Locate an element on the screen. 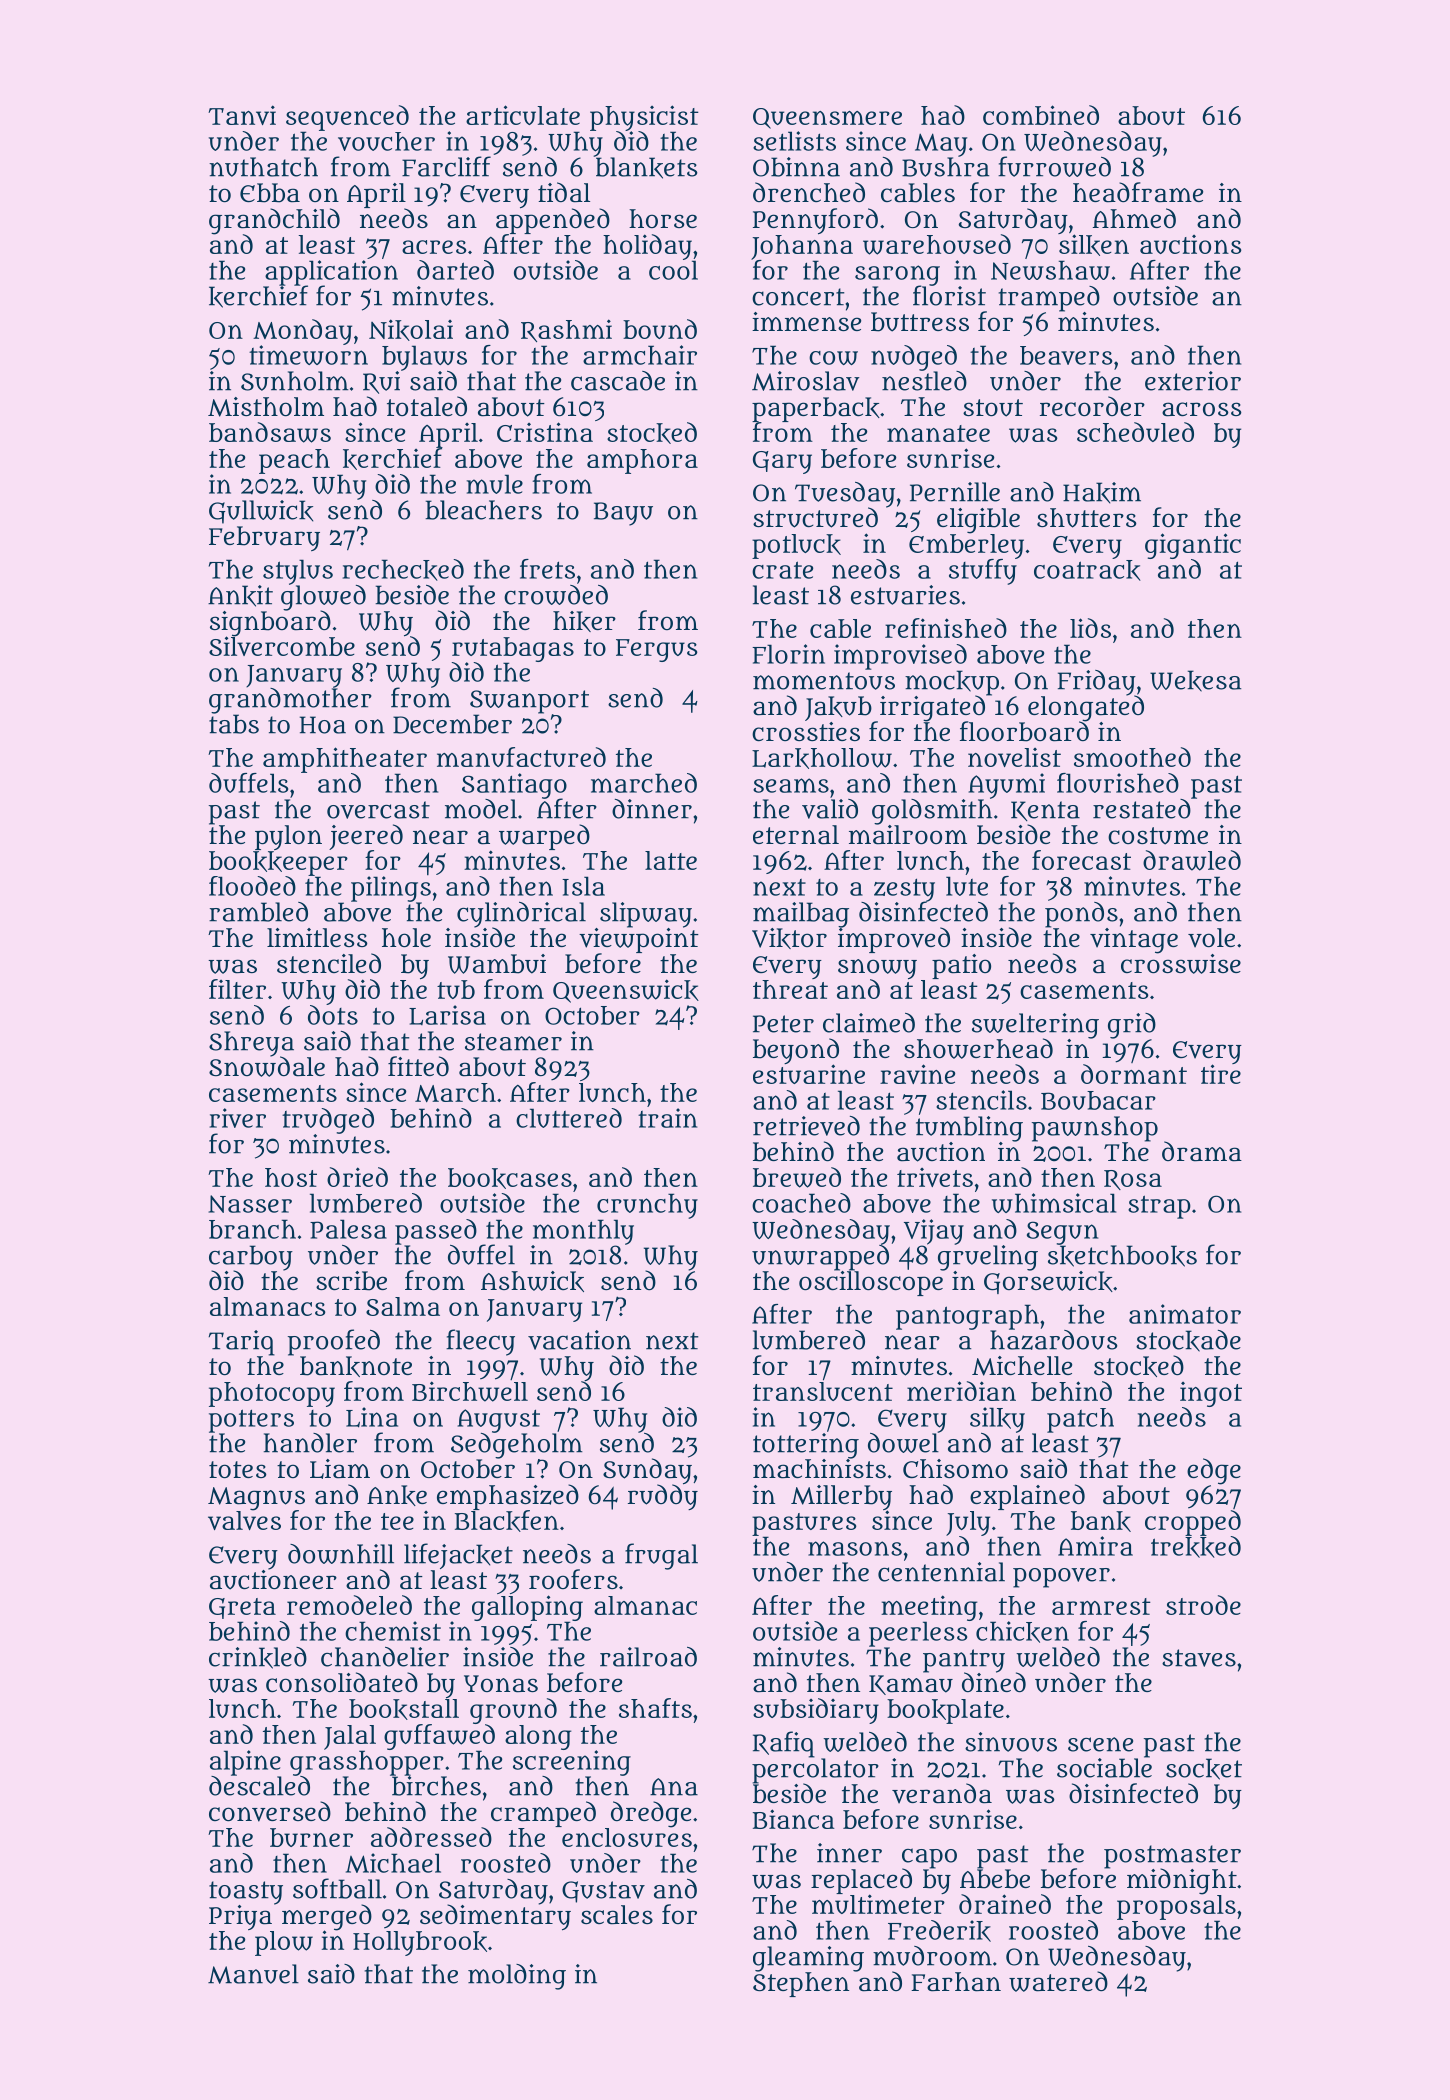  sinuous is located at coordinates (1011, 1742).
